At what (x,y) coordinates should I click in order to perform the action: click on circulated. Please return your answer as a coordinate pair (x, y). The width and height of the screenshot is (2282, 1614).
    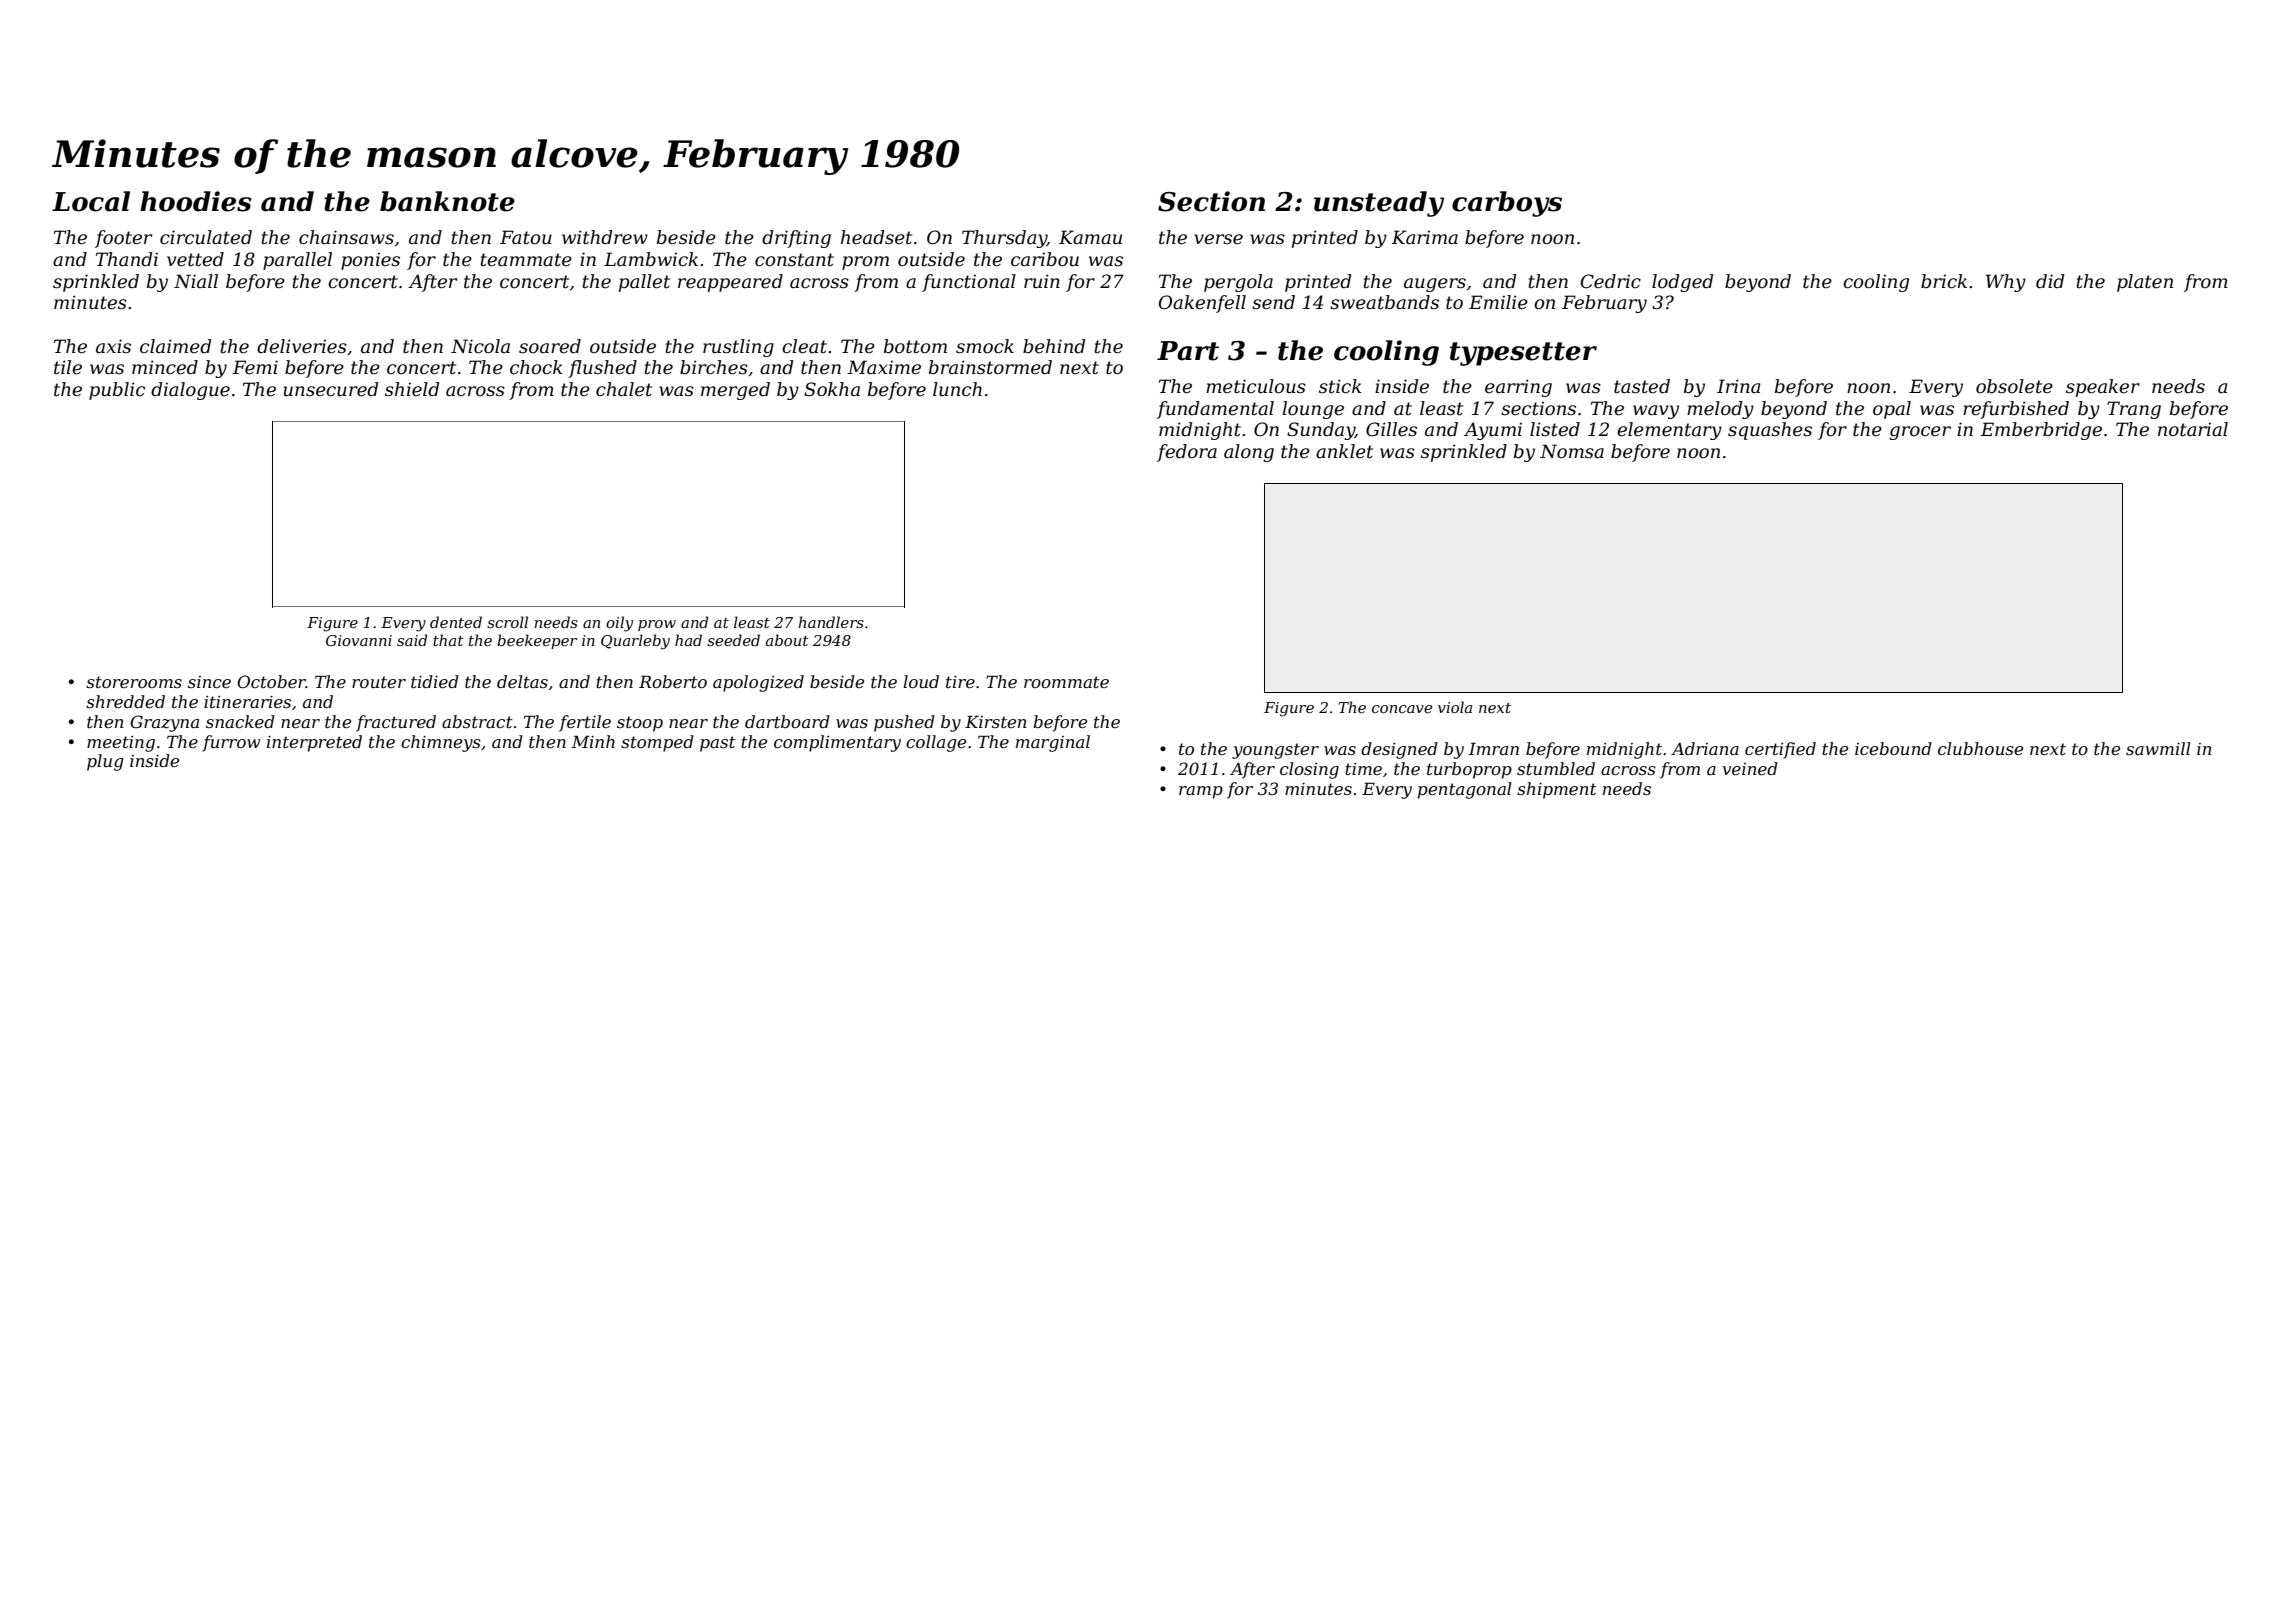
    Looking at the image, I should click on (206, 237).
